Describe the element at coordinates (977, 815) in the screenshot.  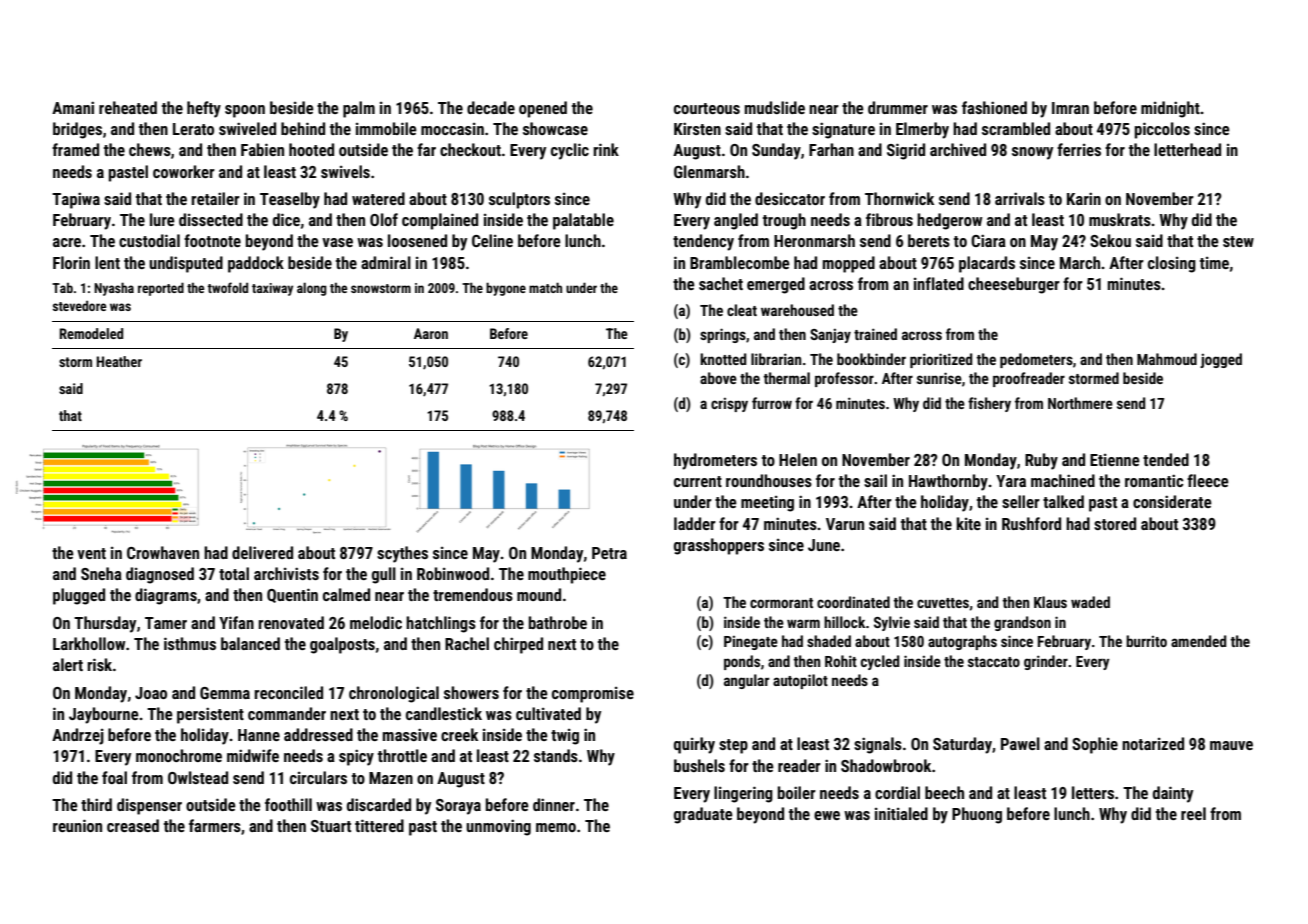
I see `Phuong` at that location.
